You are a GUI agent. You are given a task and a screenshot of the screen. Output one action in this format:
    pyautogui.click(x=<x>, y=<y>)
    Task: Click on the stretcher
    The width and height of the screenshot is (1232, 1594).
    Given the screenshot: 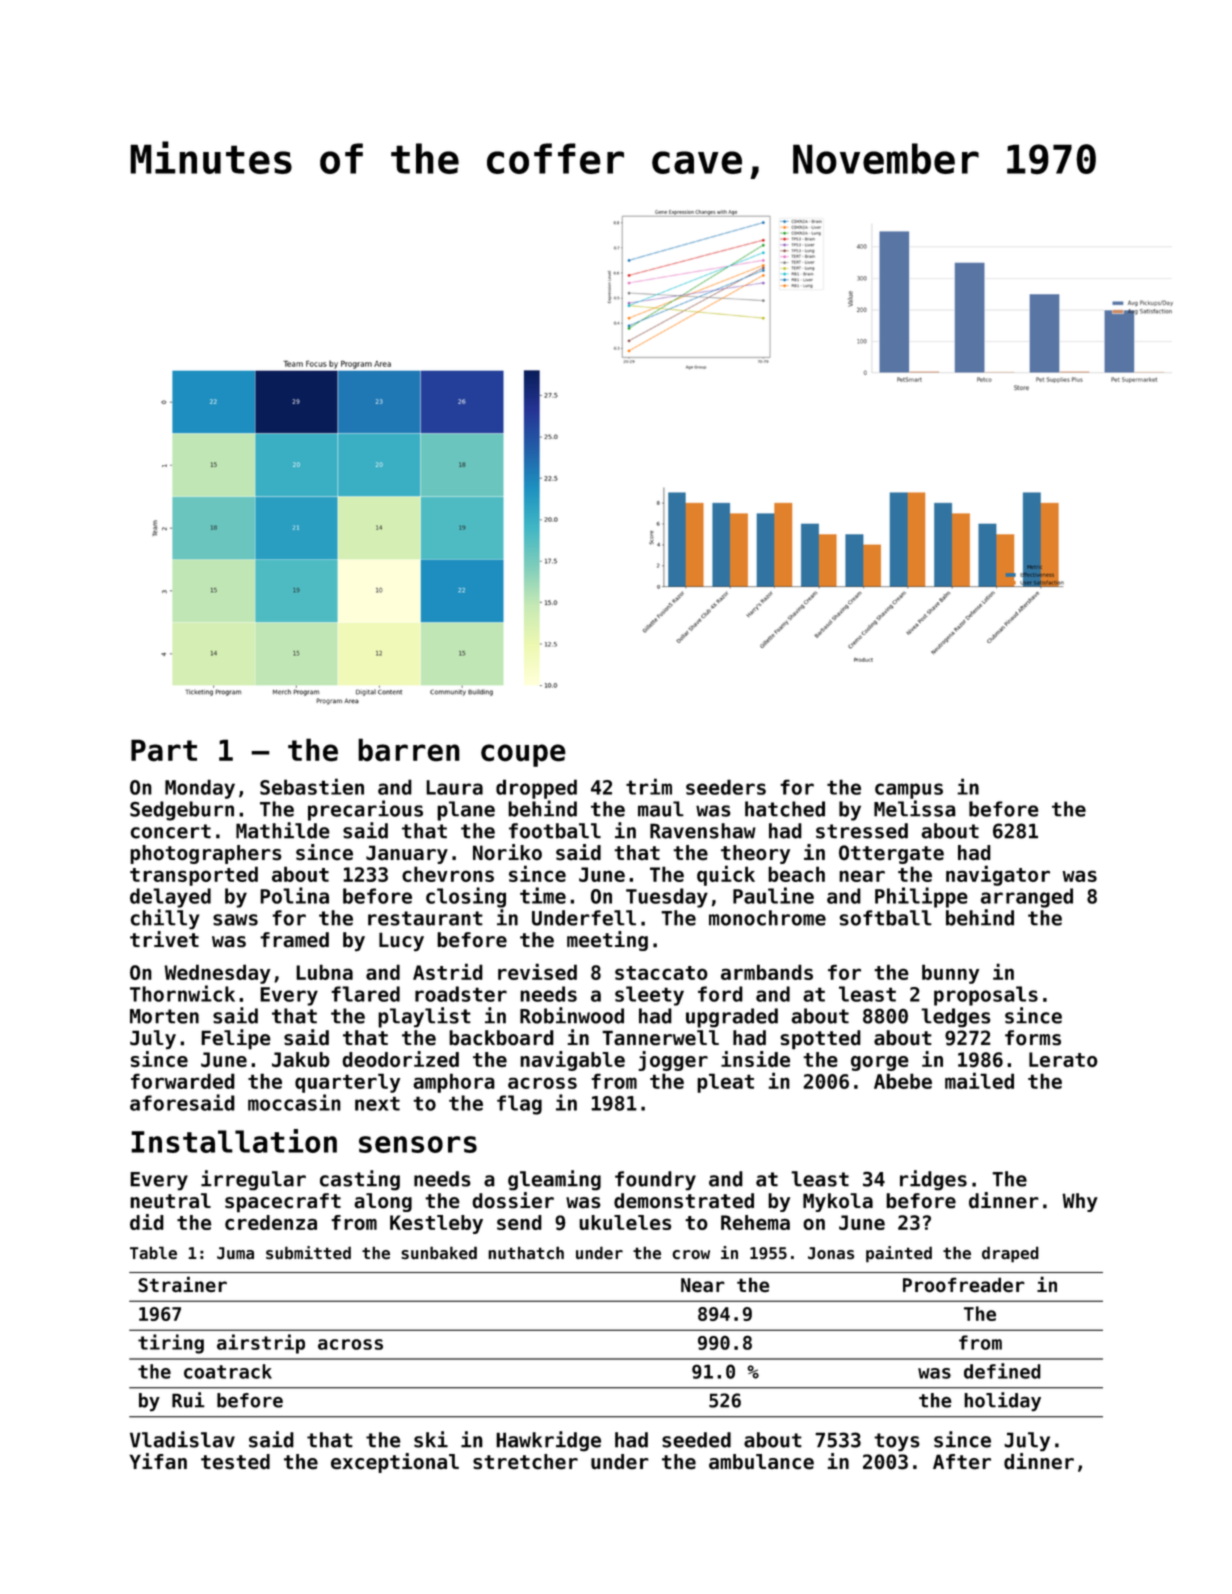 What is the action you would take?
    pyautogui.click(x=525, y=1462)
